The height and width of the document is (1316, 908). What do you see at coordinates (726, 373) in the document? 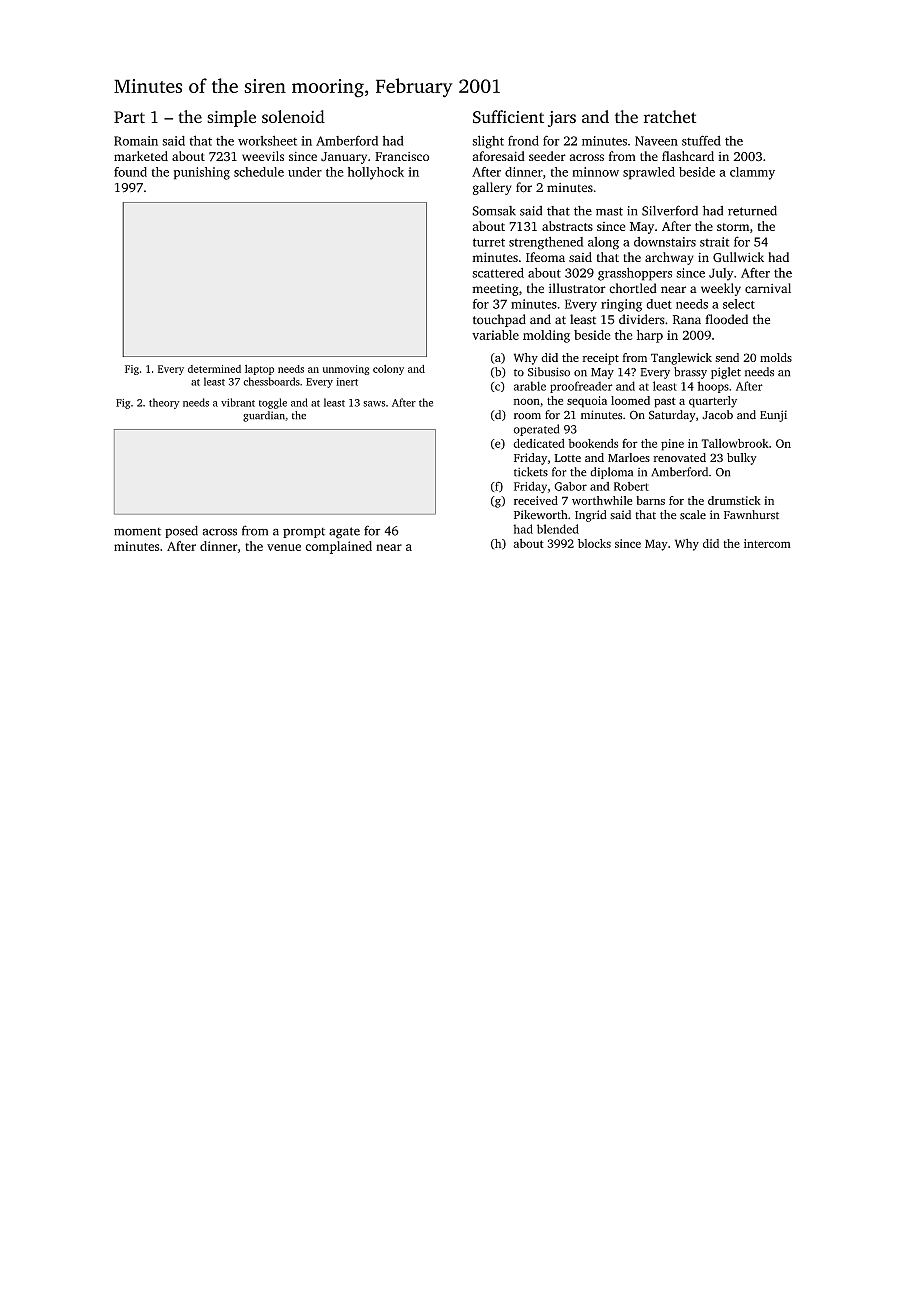
I see `piglet` at bounding box center [726, 373].
